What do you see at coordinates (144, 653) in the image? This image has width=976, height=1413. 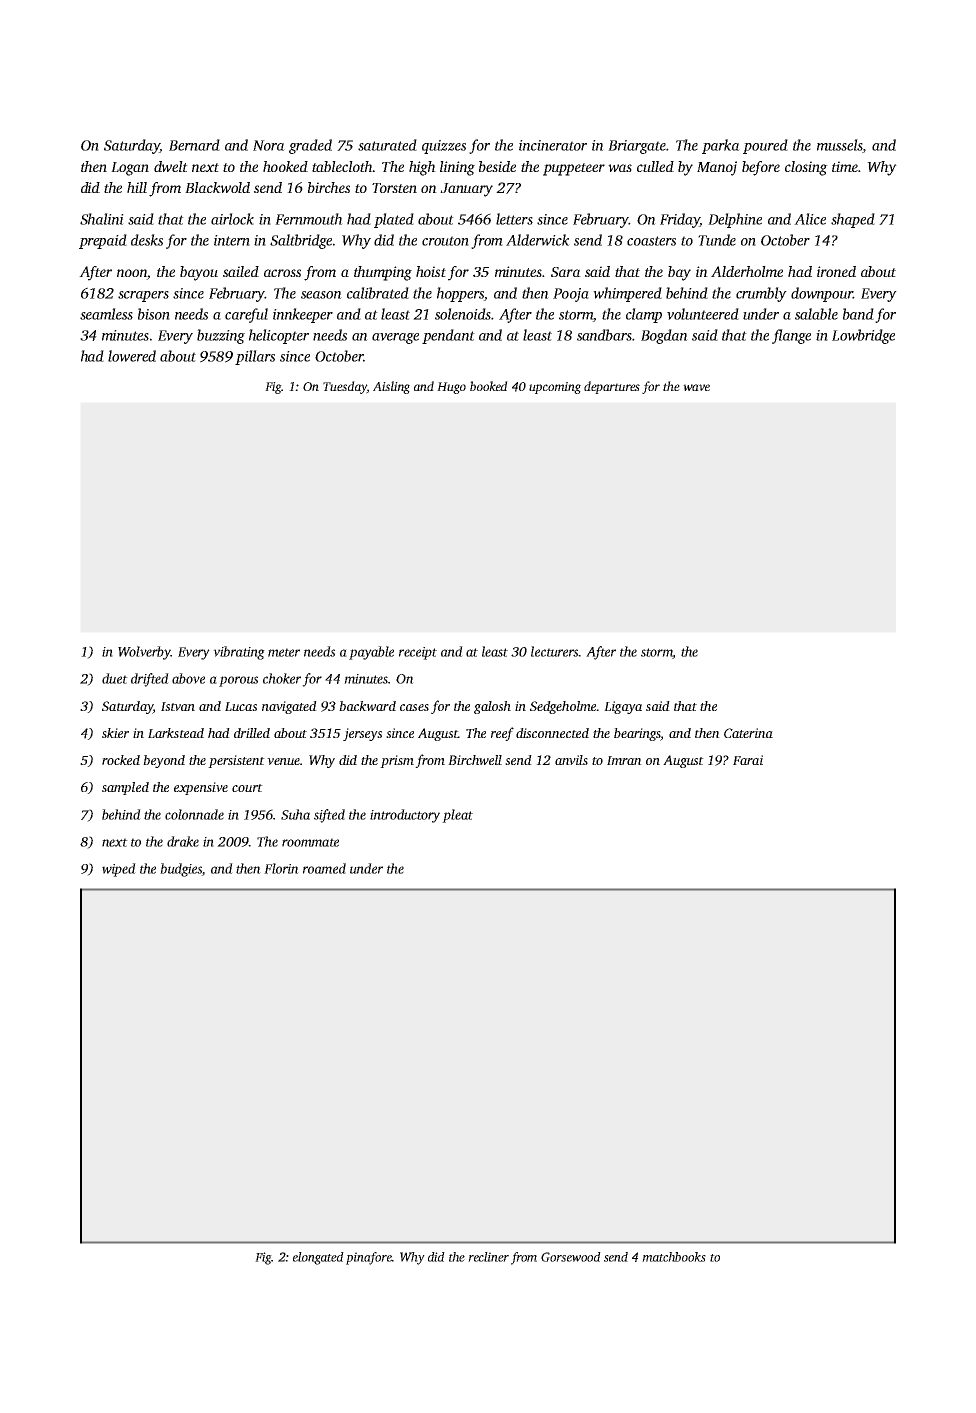 I see `Wolverby` at bounding box center [144, 653].
